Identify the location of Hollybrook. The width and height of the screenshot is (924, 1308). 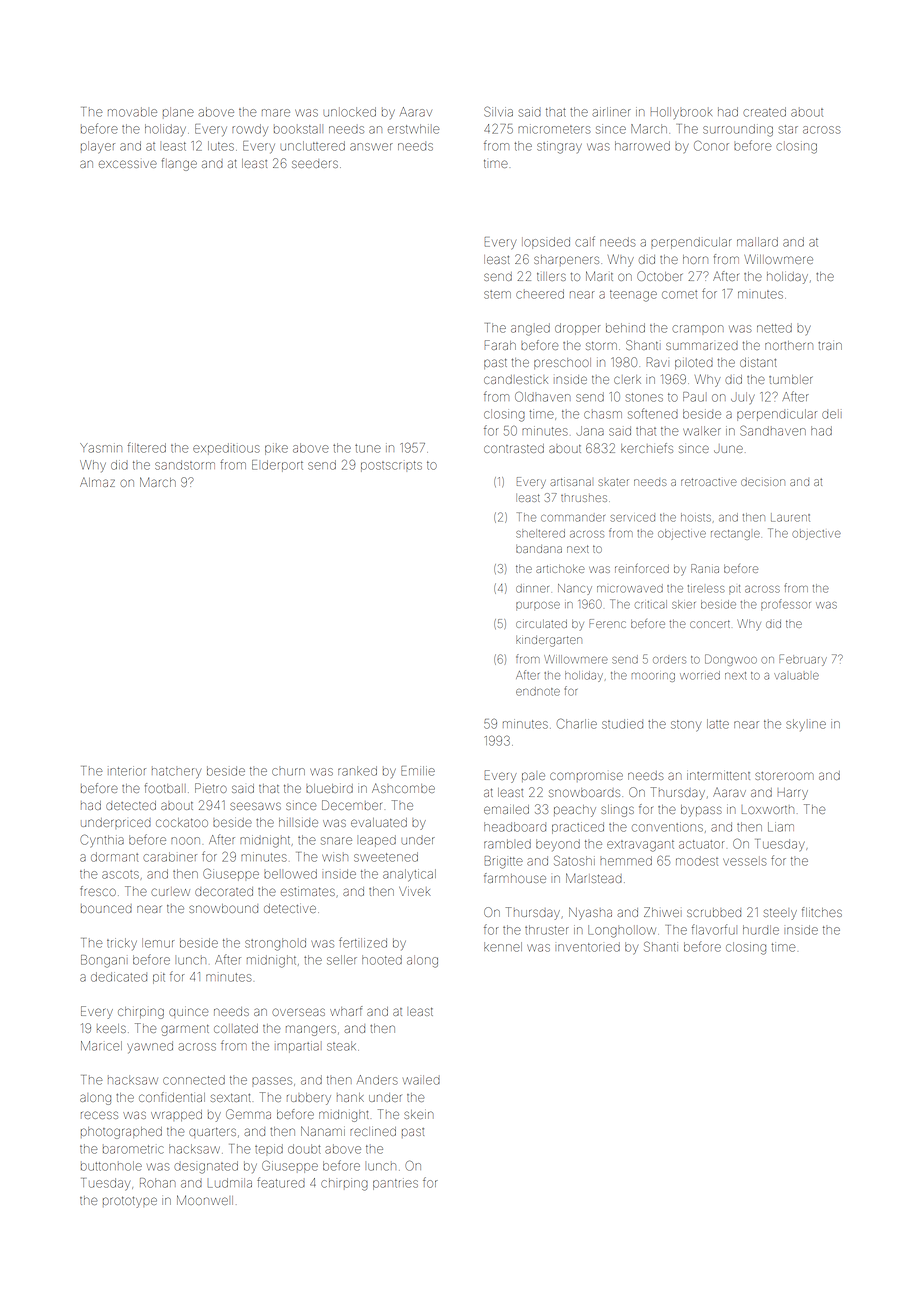
(681, 113).
